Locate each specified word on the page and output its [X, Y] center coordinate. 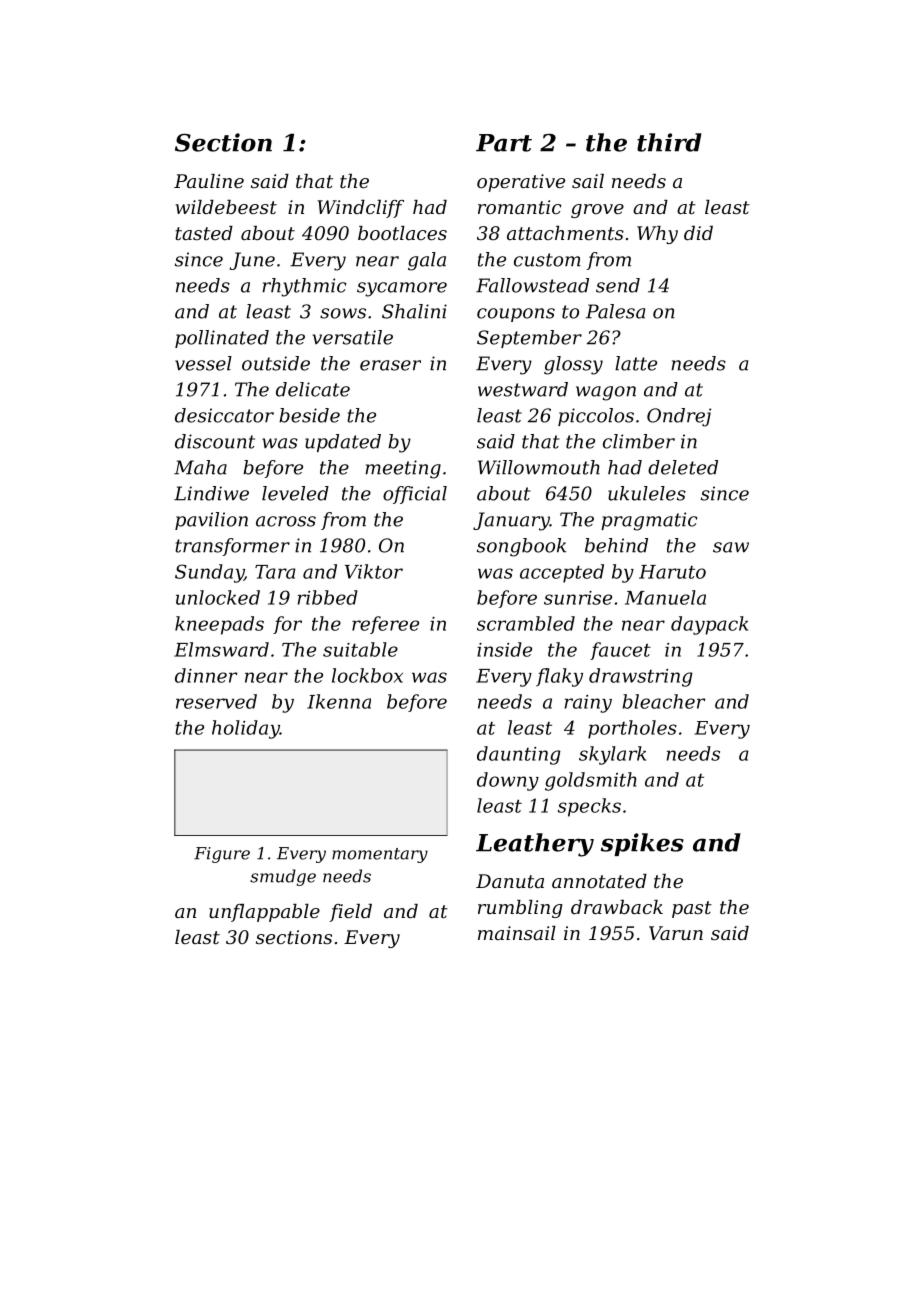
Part [504, 143]
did [698, 233]
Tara [275, 572]
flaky [559, 677]
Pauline [209, 181]
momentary [380, 855]
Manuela [665, 597]
